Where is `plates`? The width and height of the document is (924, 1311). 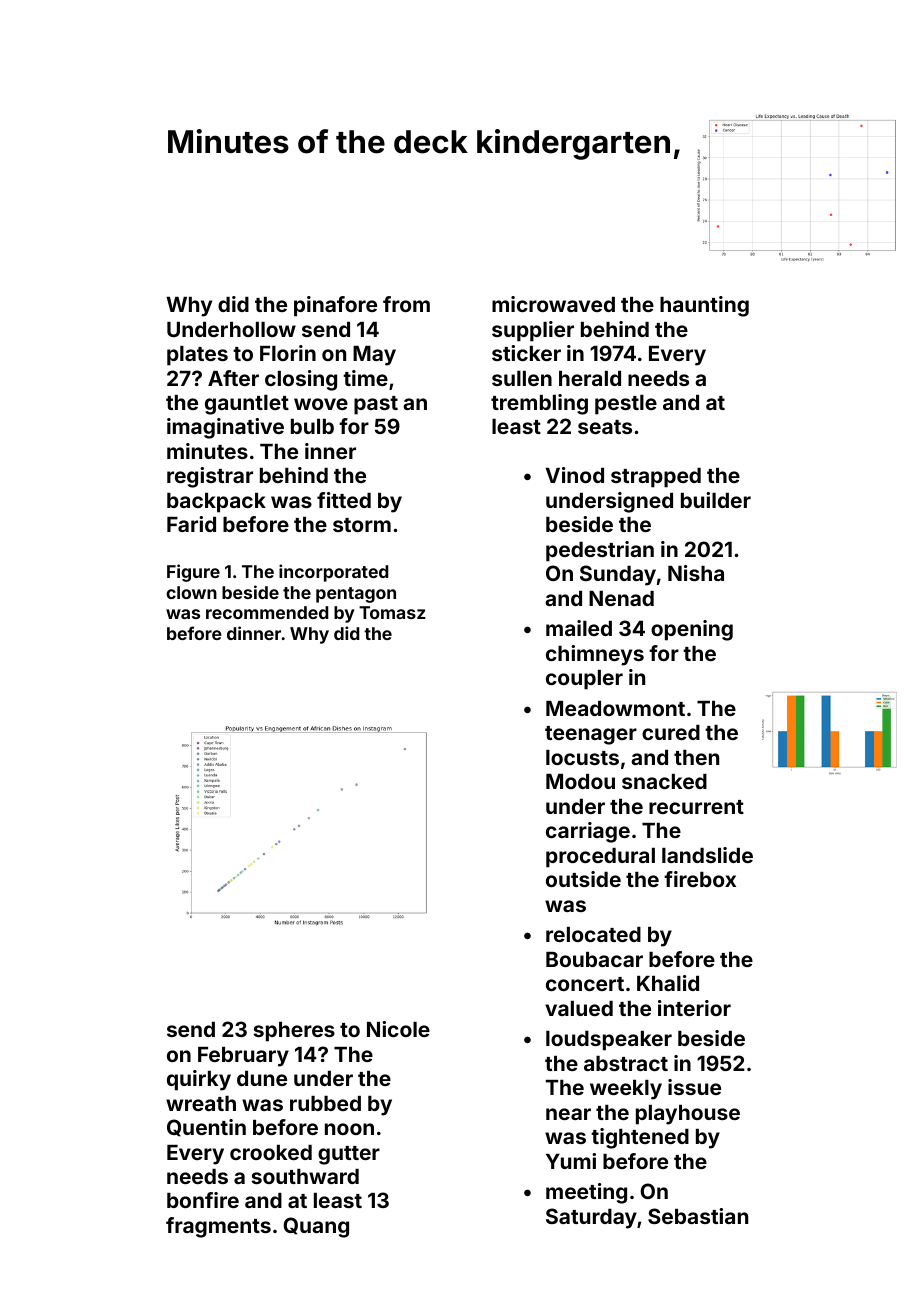 plates is located at coordinates (197, 356).
